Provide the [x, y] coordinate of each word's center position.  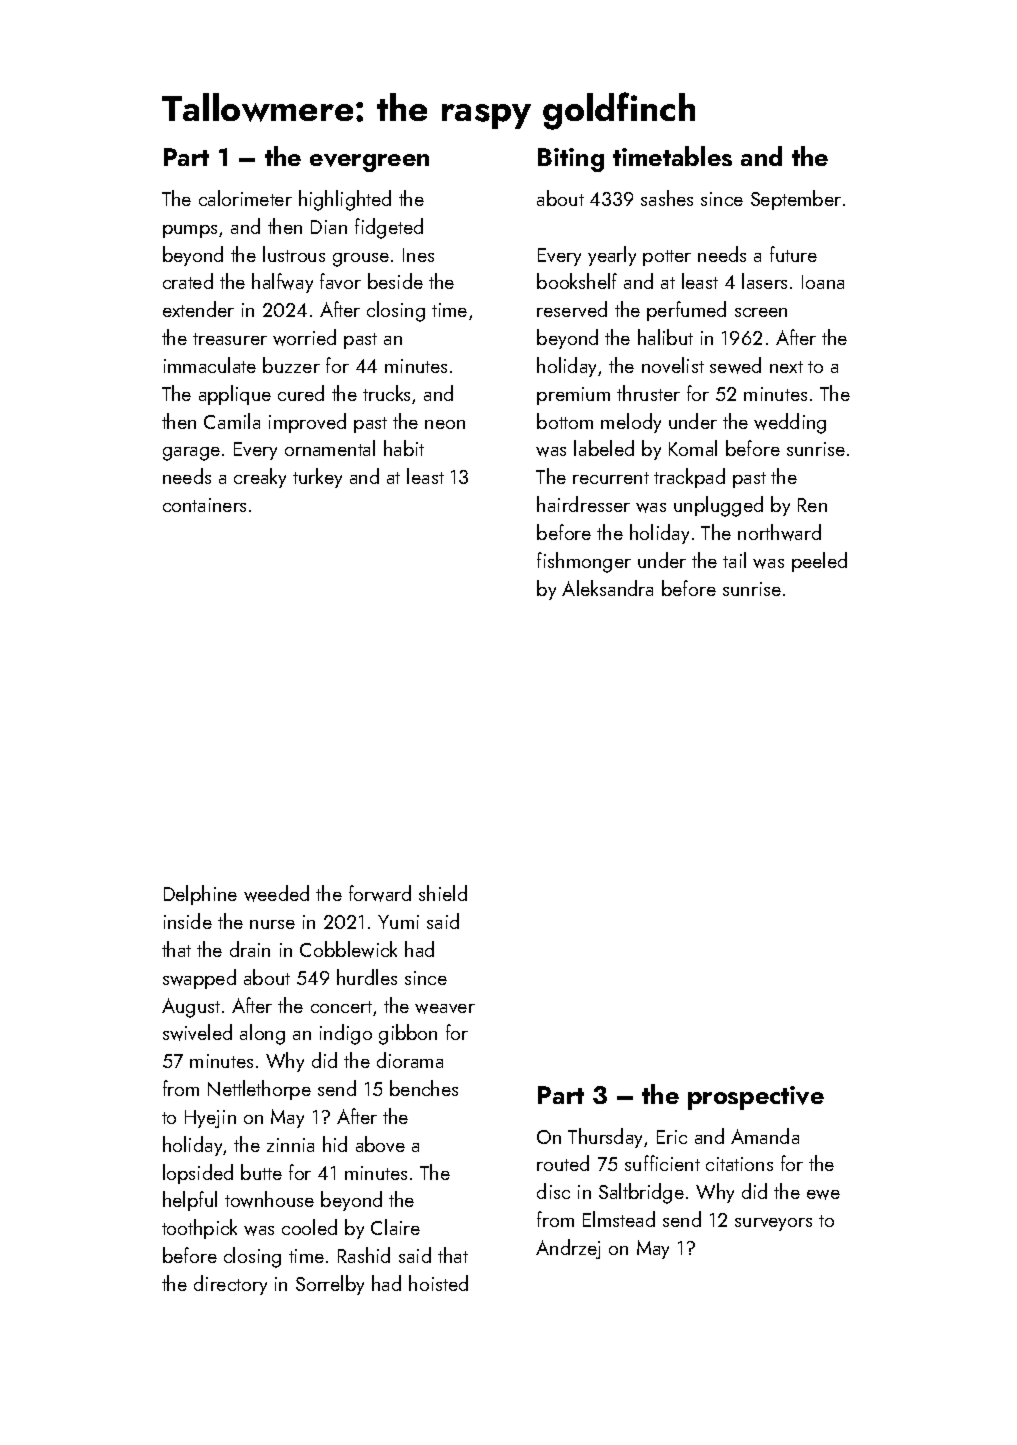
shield [443, 893]
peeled [819, 562]
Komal [693, 448]
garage [191, 454]
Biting [571, 160]
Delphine [200, 895]
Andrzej [568, 1249]
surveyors [773, 1224]
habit [404, 448]
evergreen [369, 163]
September [796, 200]
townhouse [269, 1199]
